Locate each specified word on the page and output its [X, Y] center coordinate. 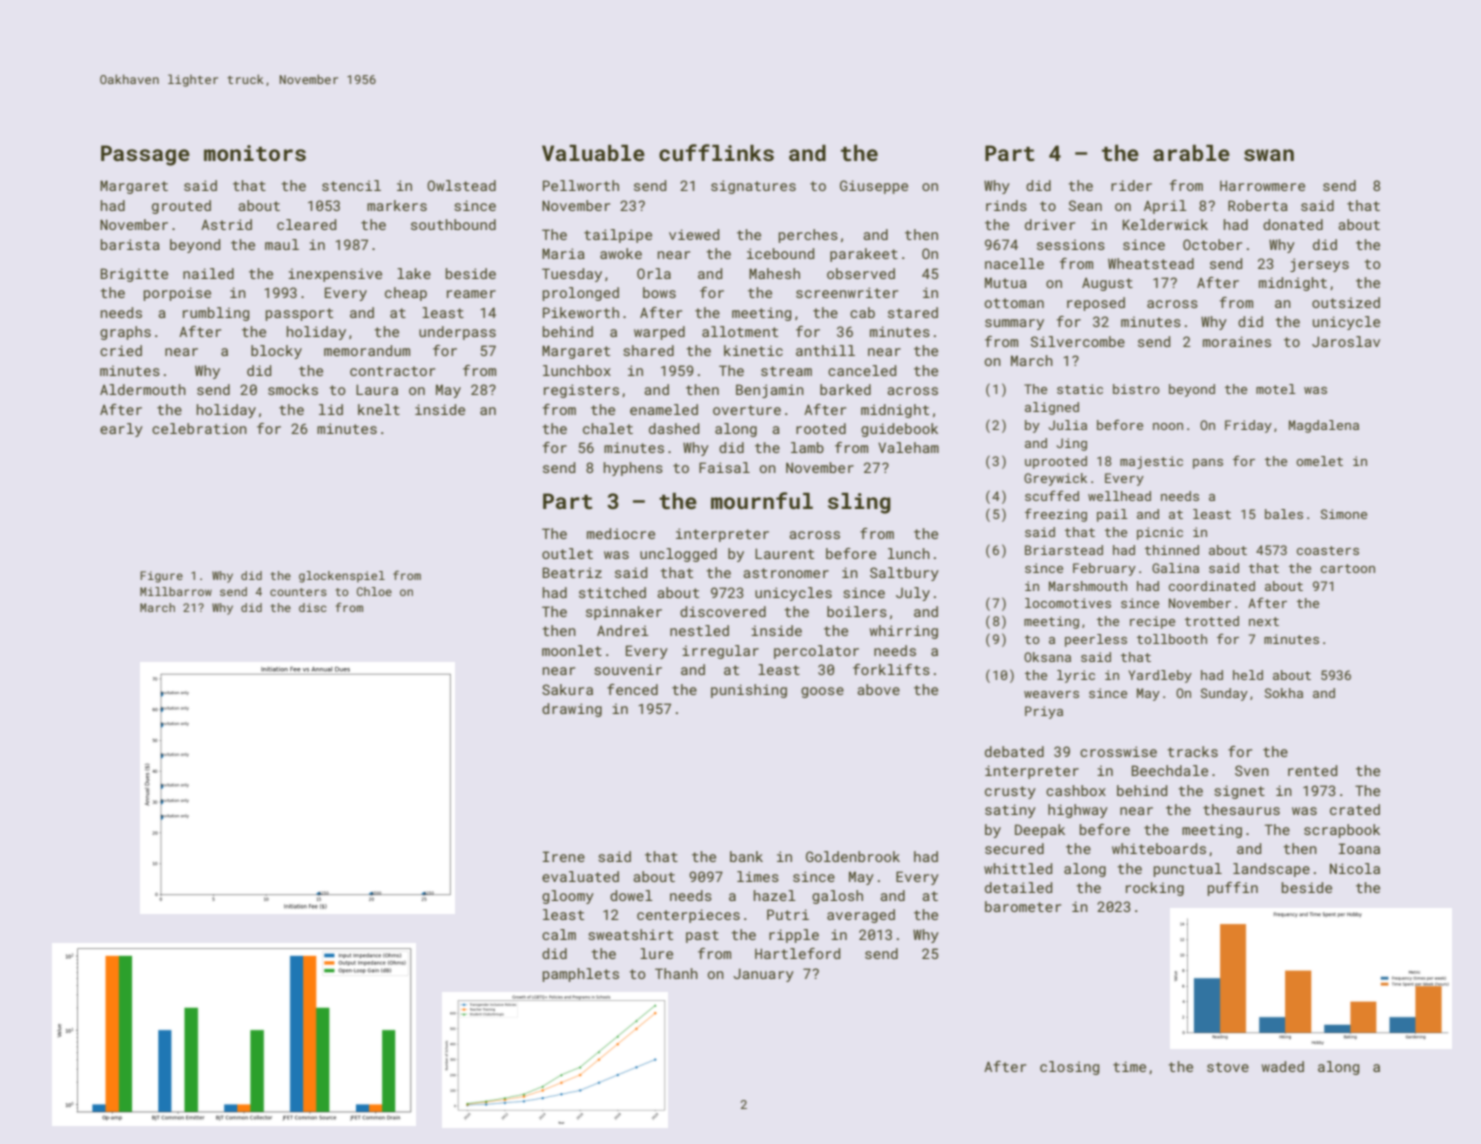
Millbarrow [176, 591]
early [121, 430]
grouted [181, 207]
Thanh [676, 973]
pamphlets [581, 975]
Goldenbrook [853, 856]
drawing [572, 710]
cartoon [1348, 568]
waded [1283, 1066]
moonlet [572, 650]
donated [1293, 224]
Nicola [1355, 868]
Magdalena [1324, 426]
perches [808, 236]
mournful [762, 500]
